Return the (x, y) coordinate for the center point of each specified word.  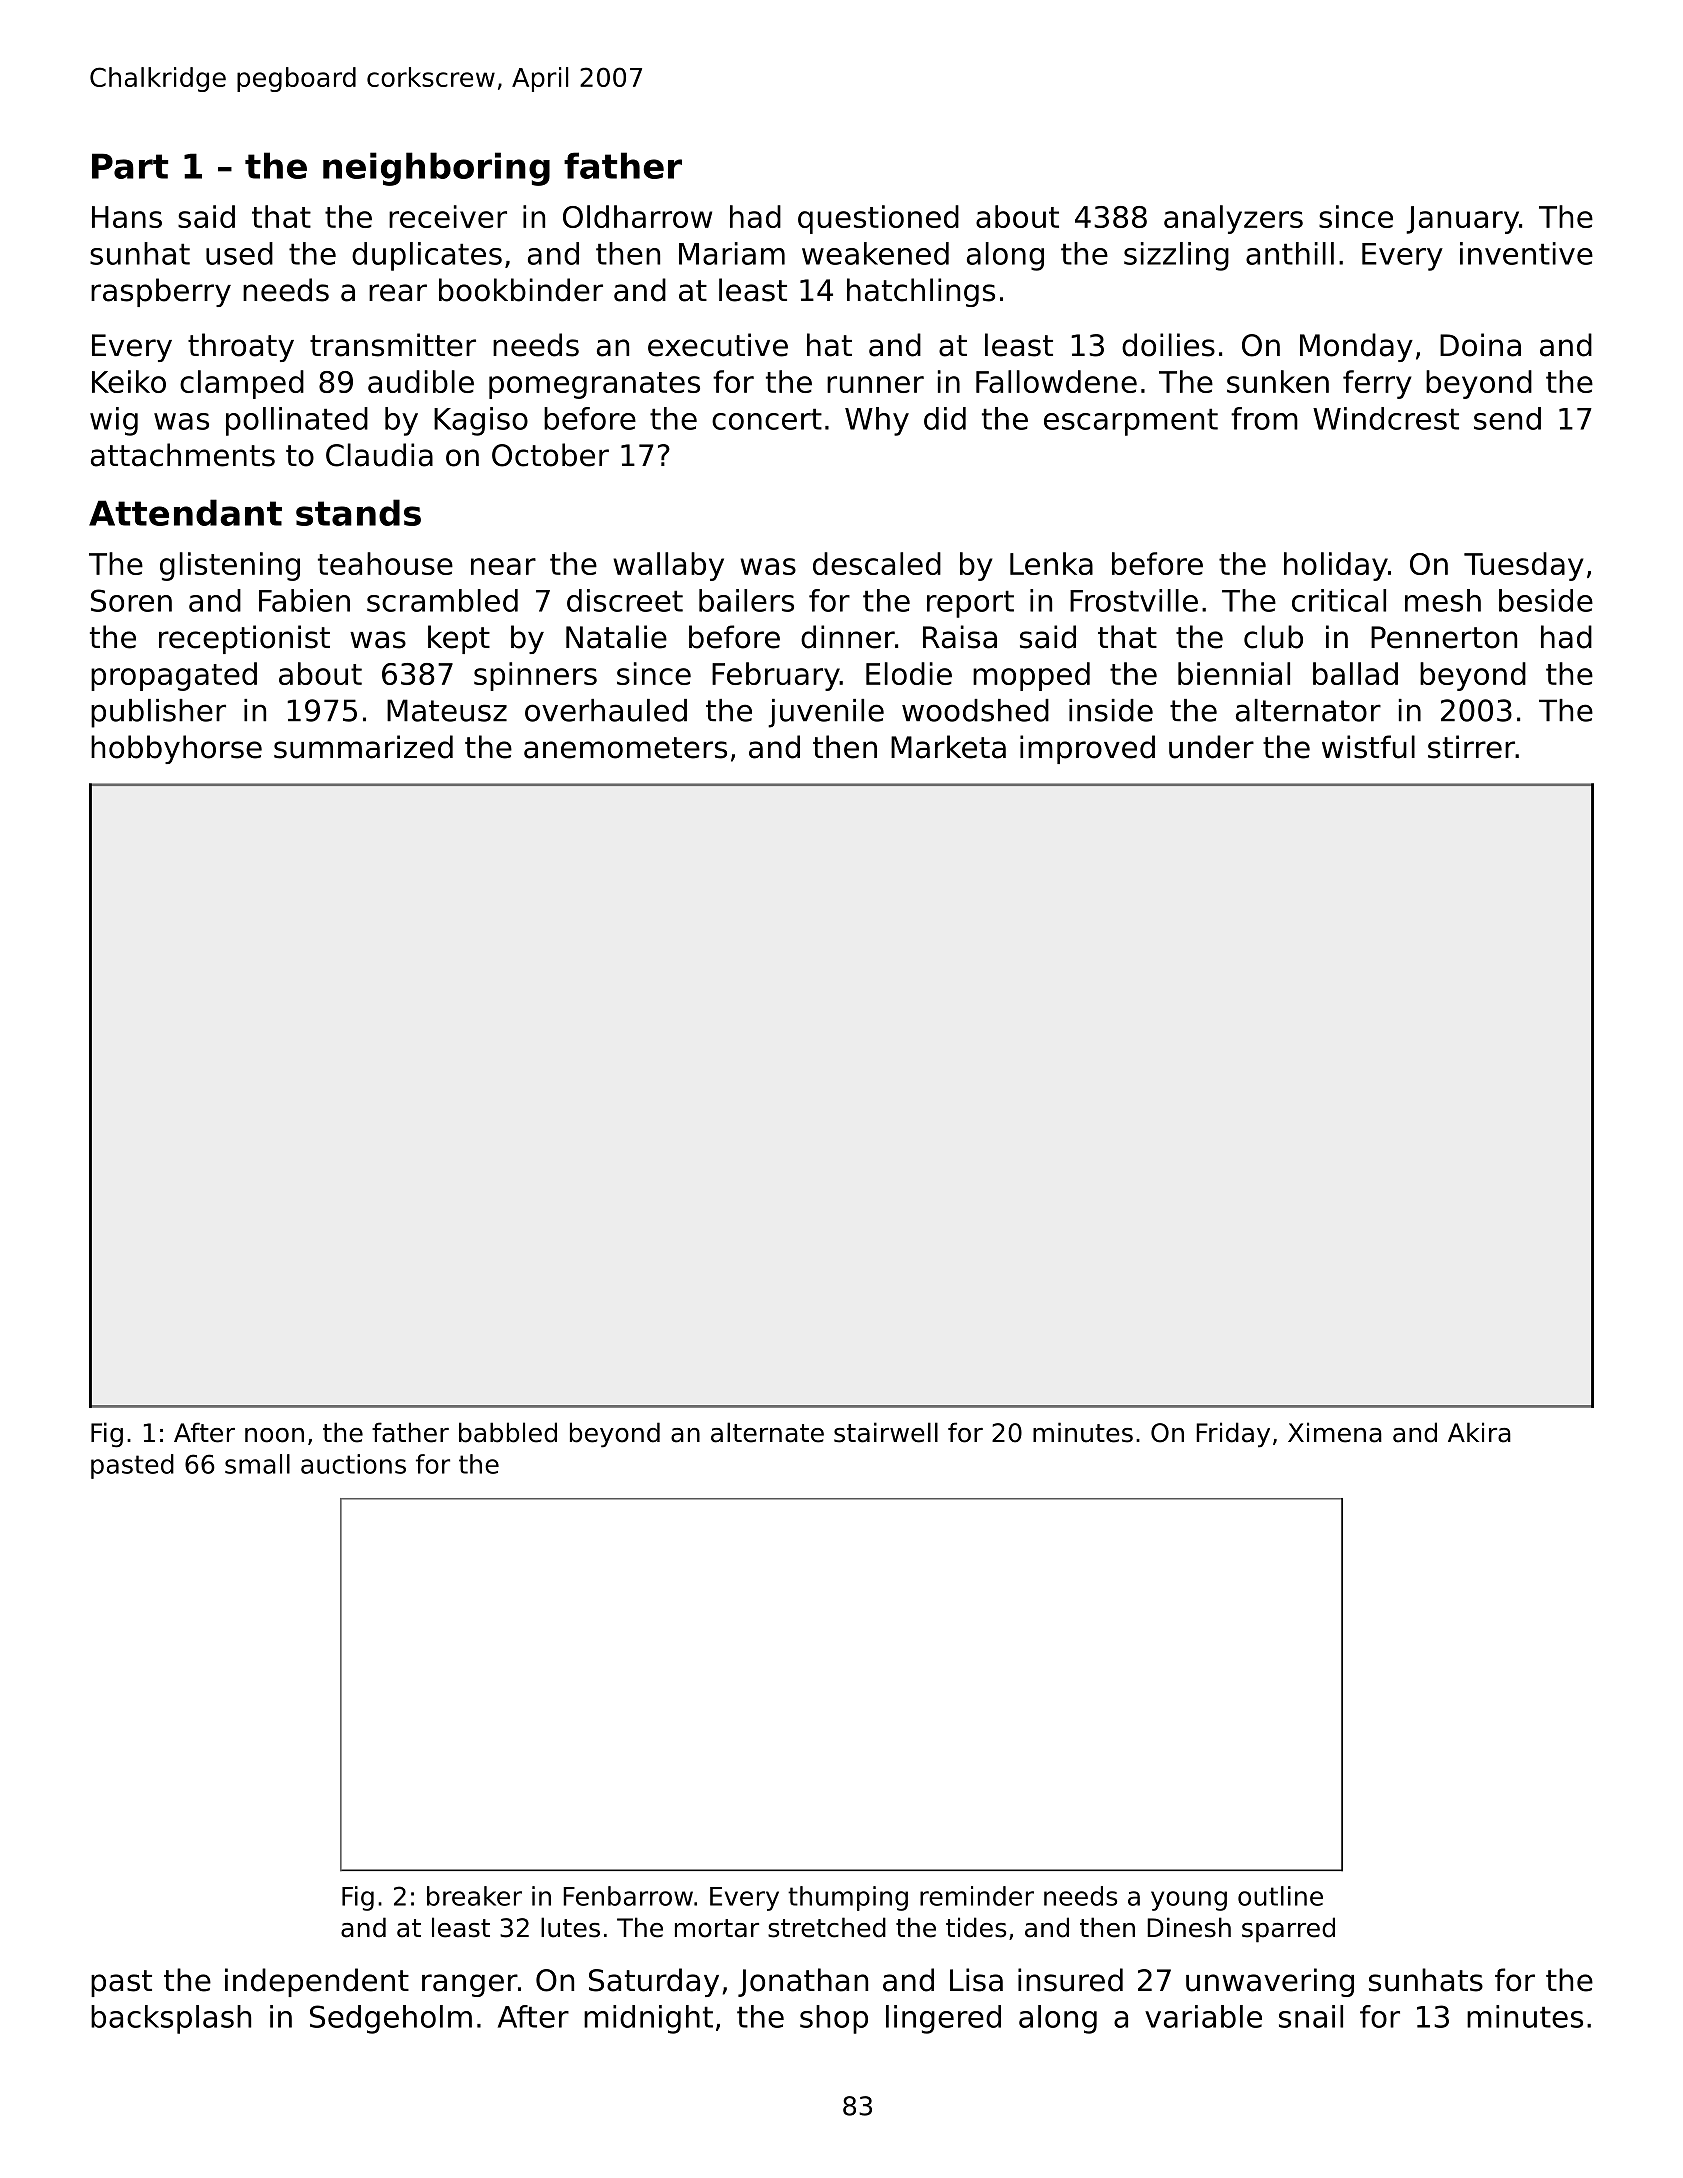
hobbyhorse (176, 749)
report (970, 604)
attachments (183, 455)
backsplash (171, 2019)
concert (767, 419)
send (1507, 418)
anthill (1290, 253)
